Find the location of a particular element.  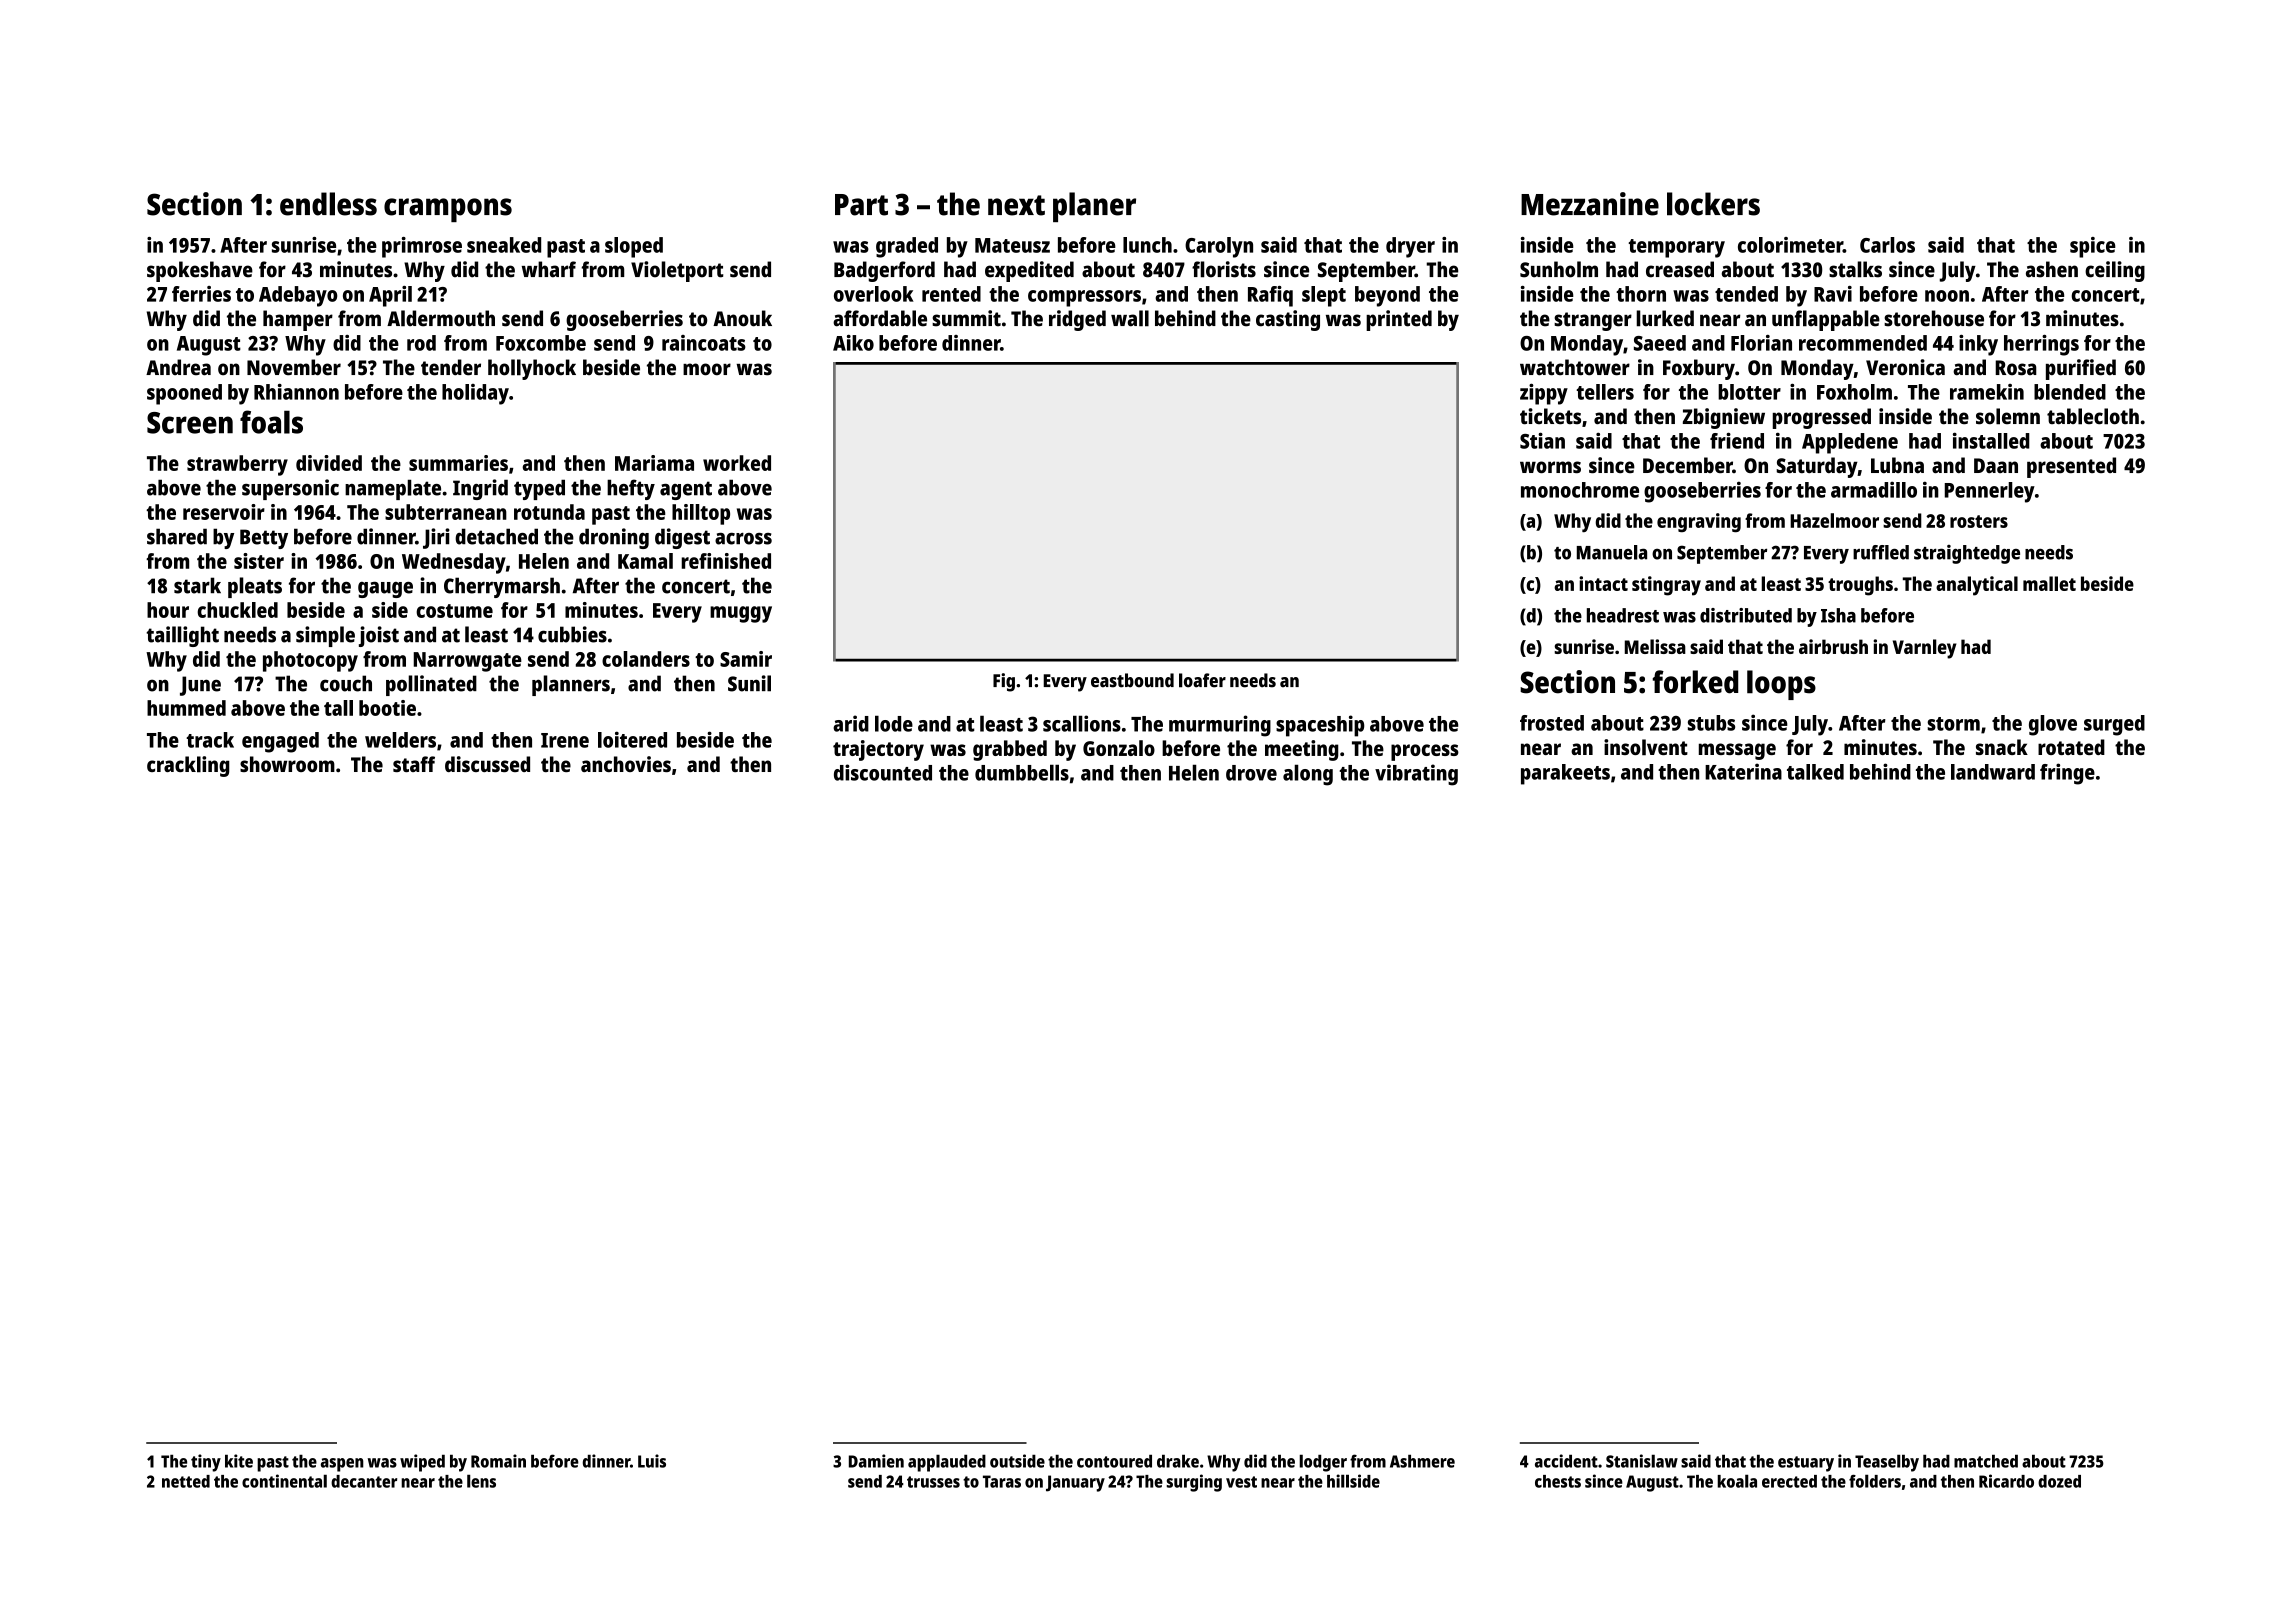

trusses is located at coordinates (933, 1482).
